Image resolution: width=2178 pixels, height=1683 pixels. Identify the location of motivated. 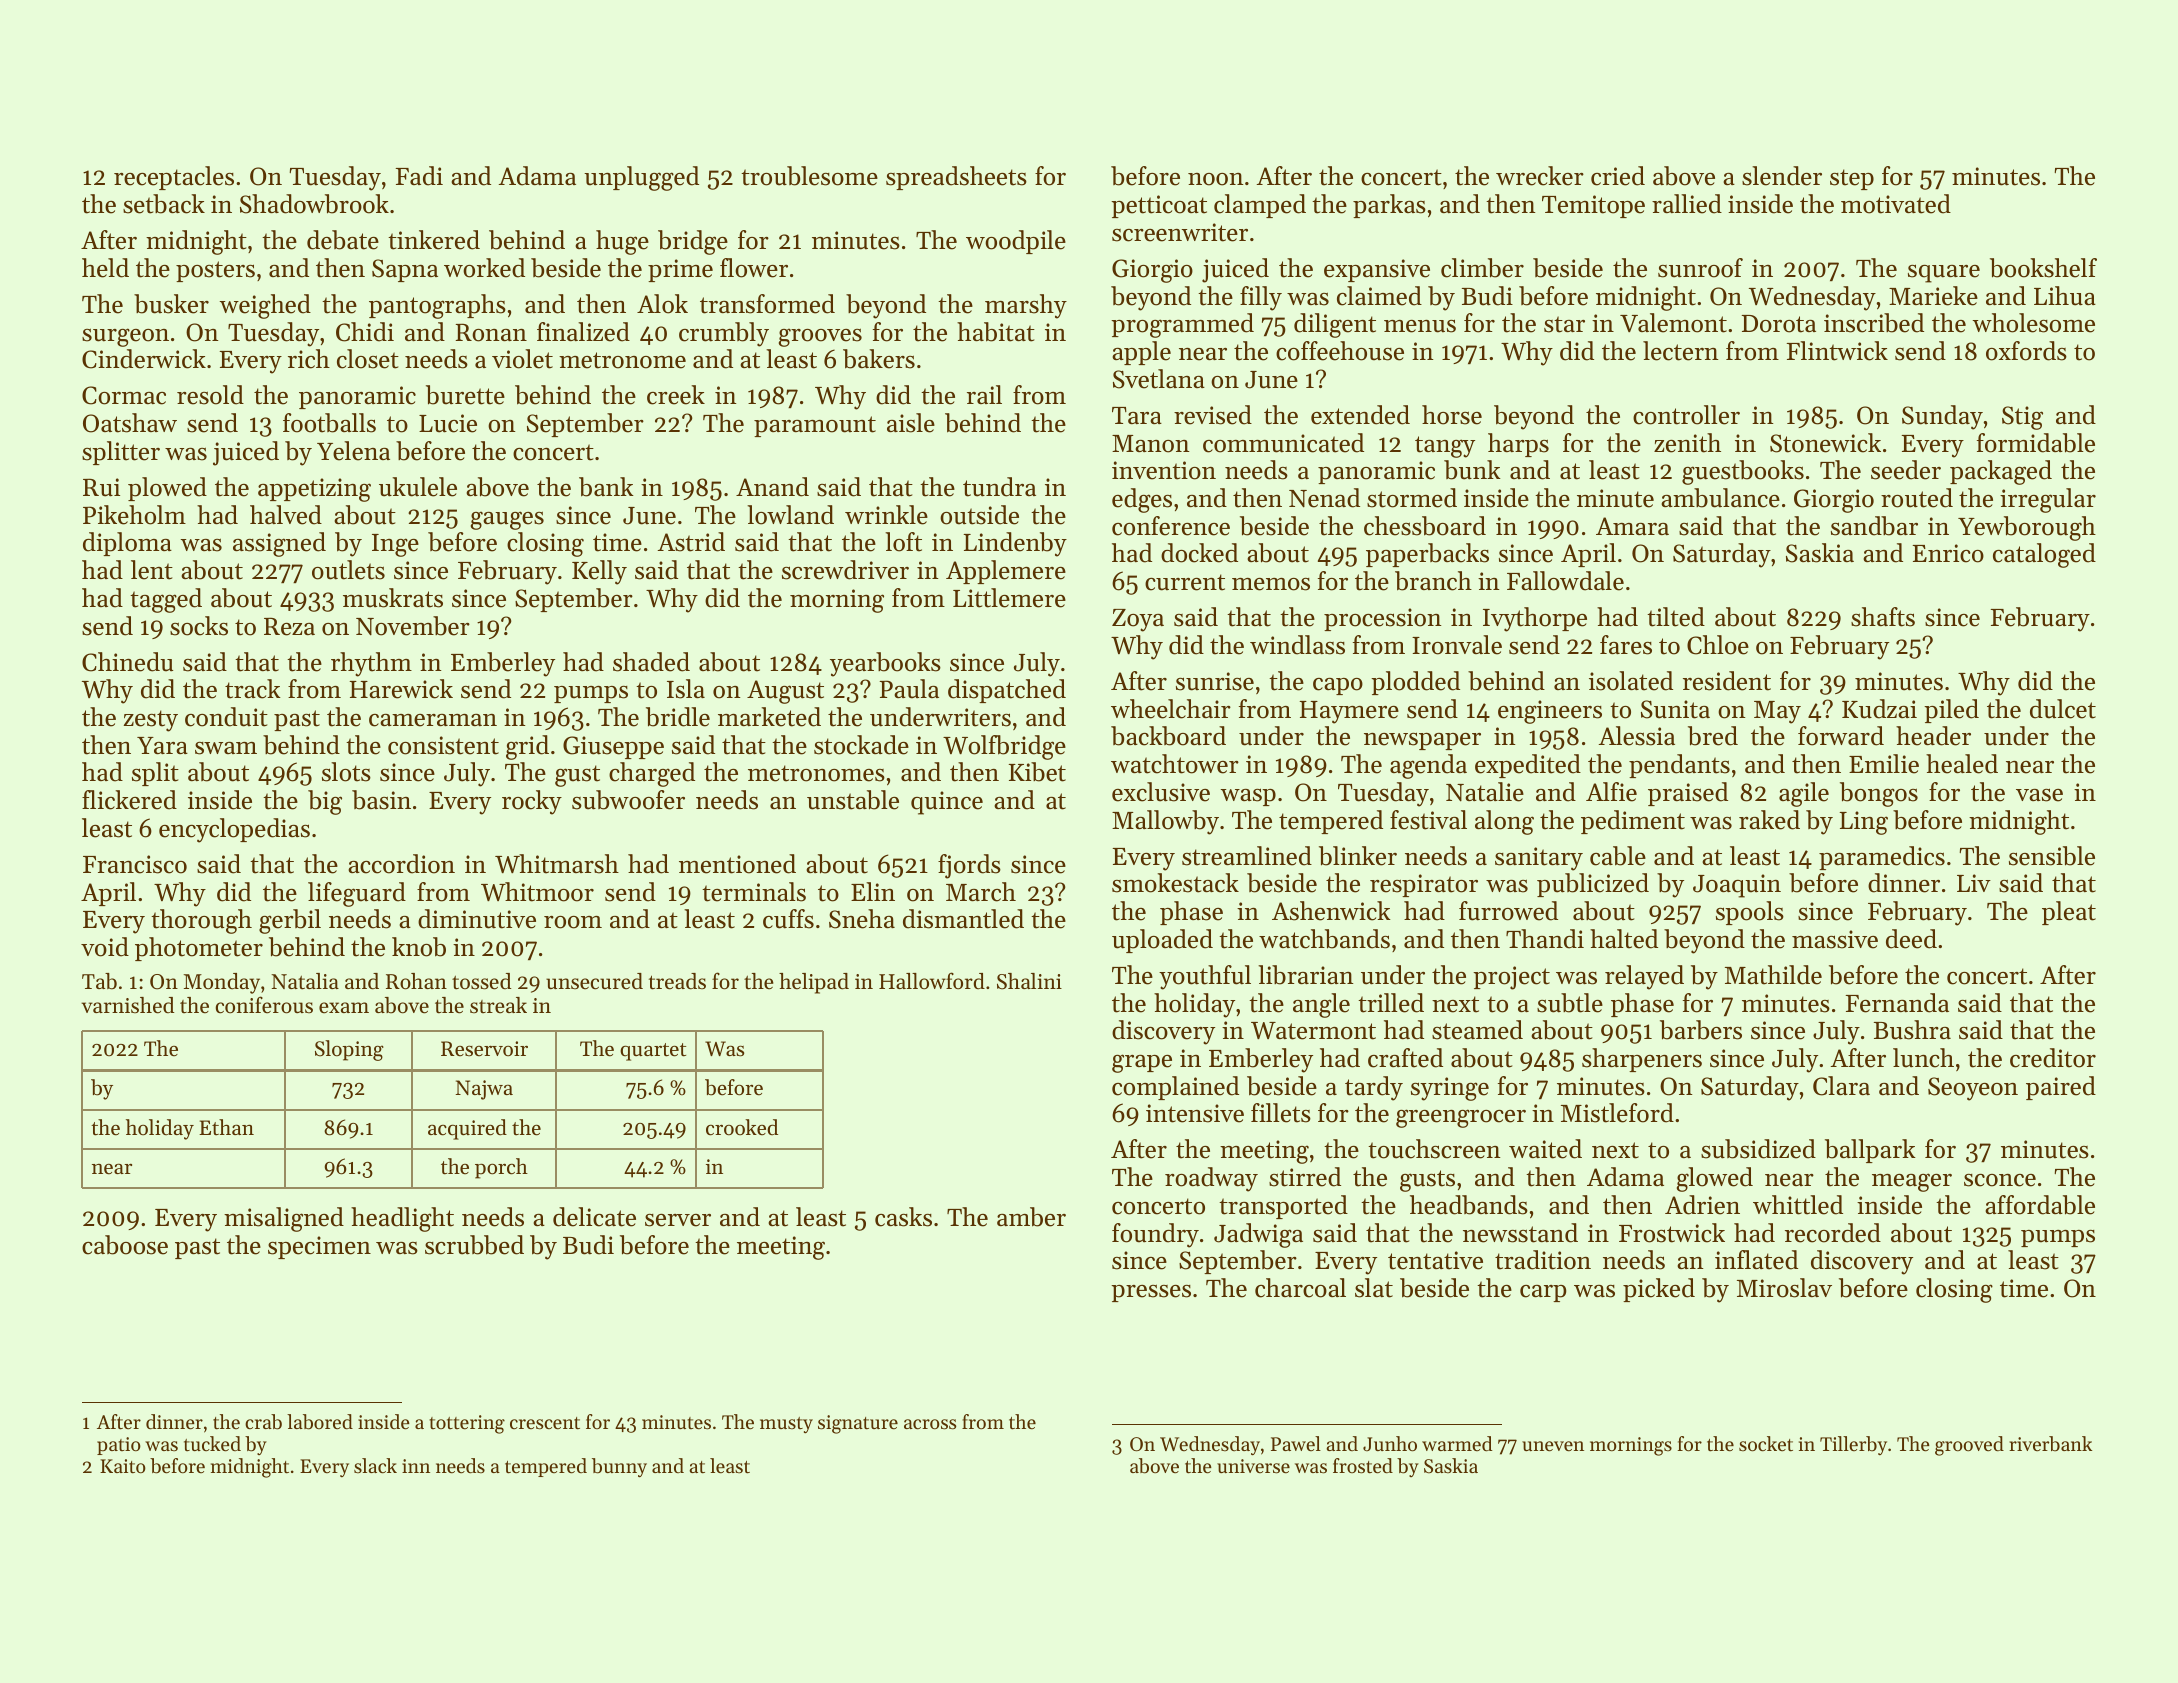
(1896, 204).
